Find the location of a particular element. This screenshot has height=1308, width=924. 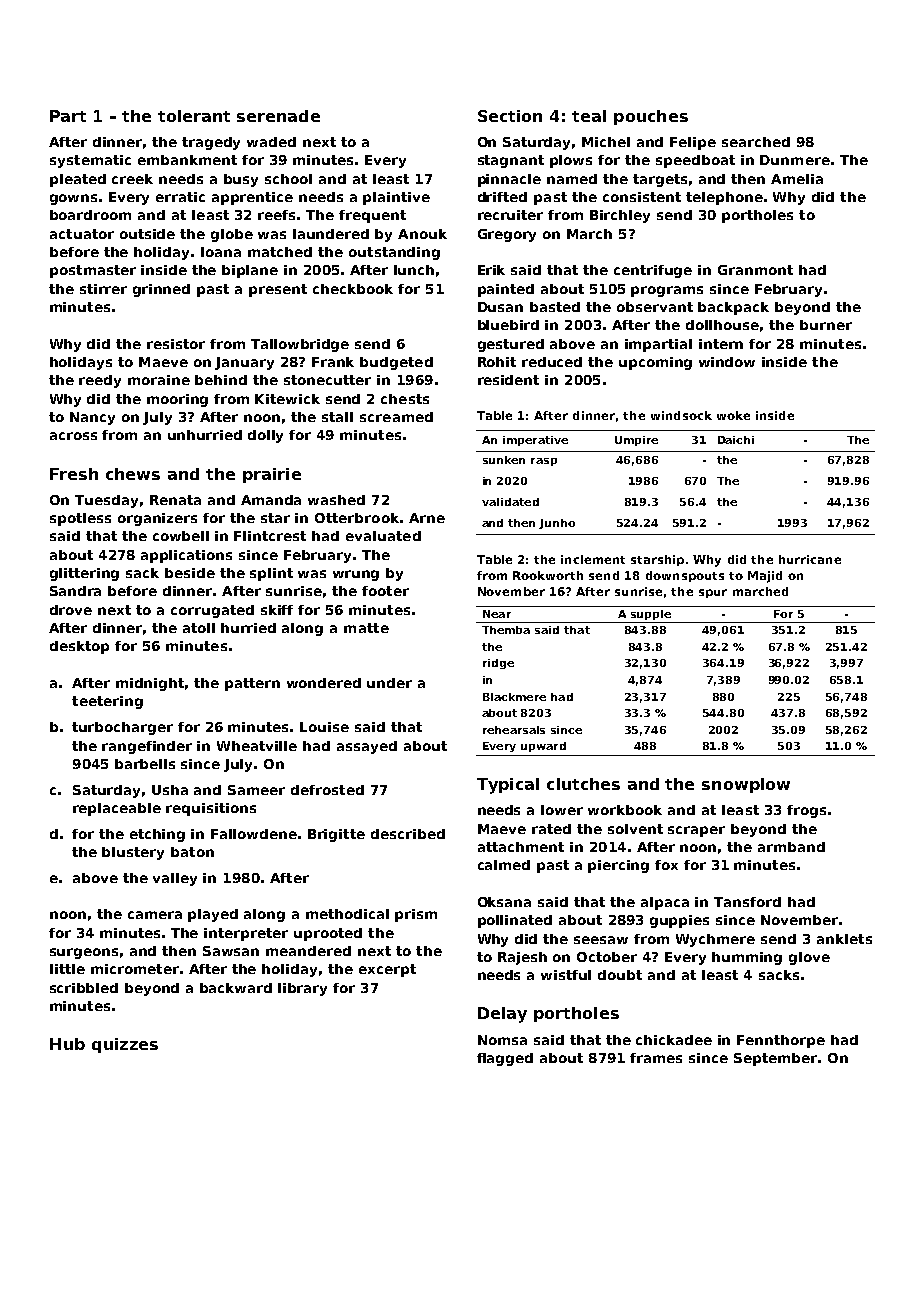

imperative is located at coordinates (535, 441).
